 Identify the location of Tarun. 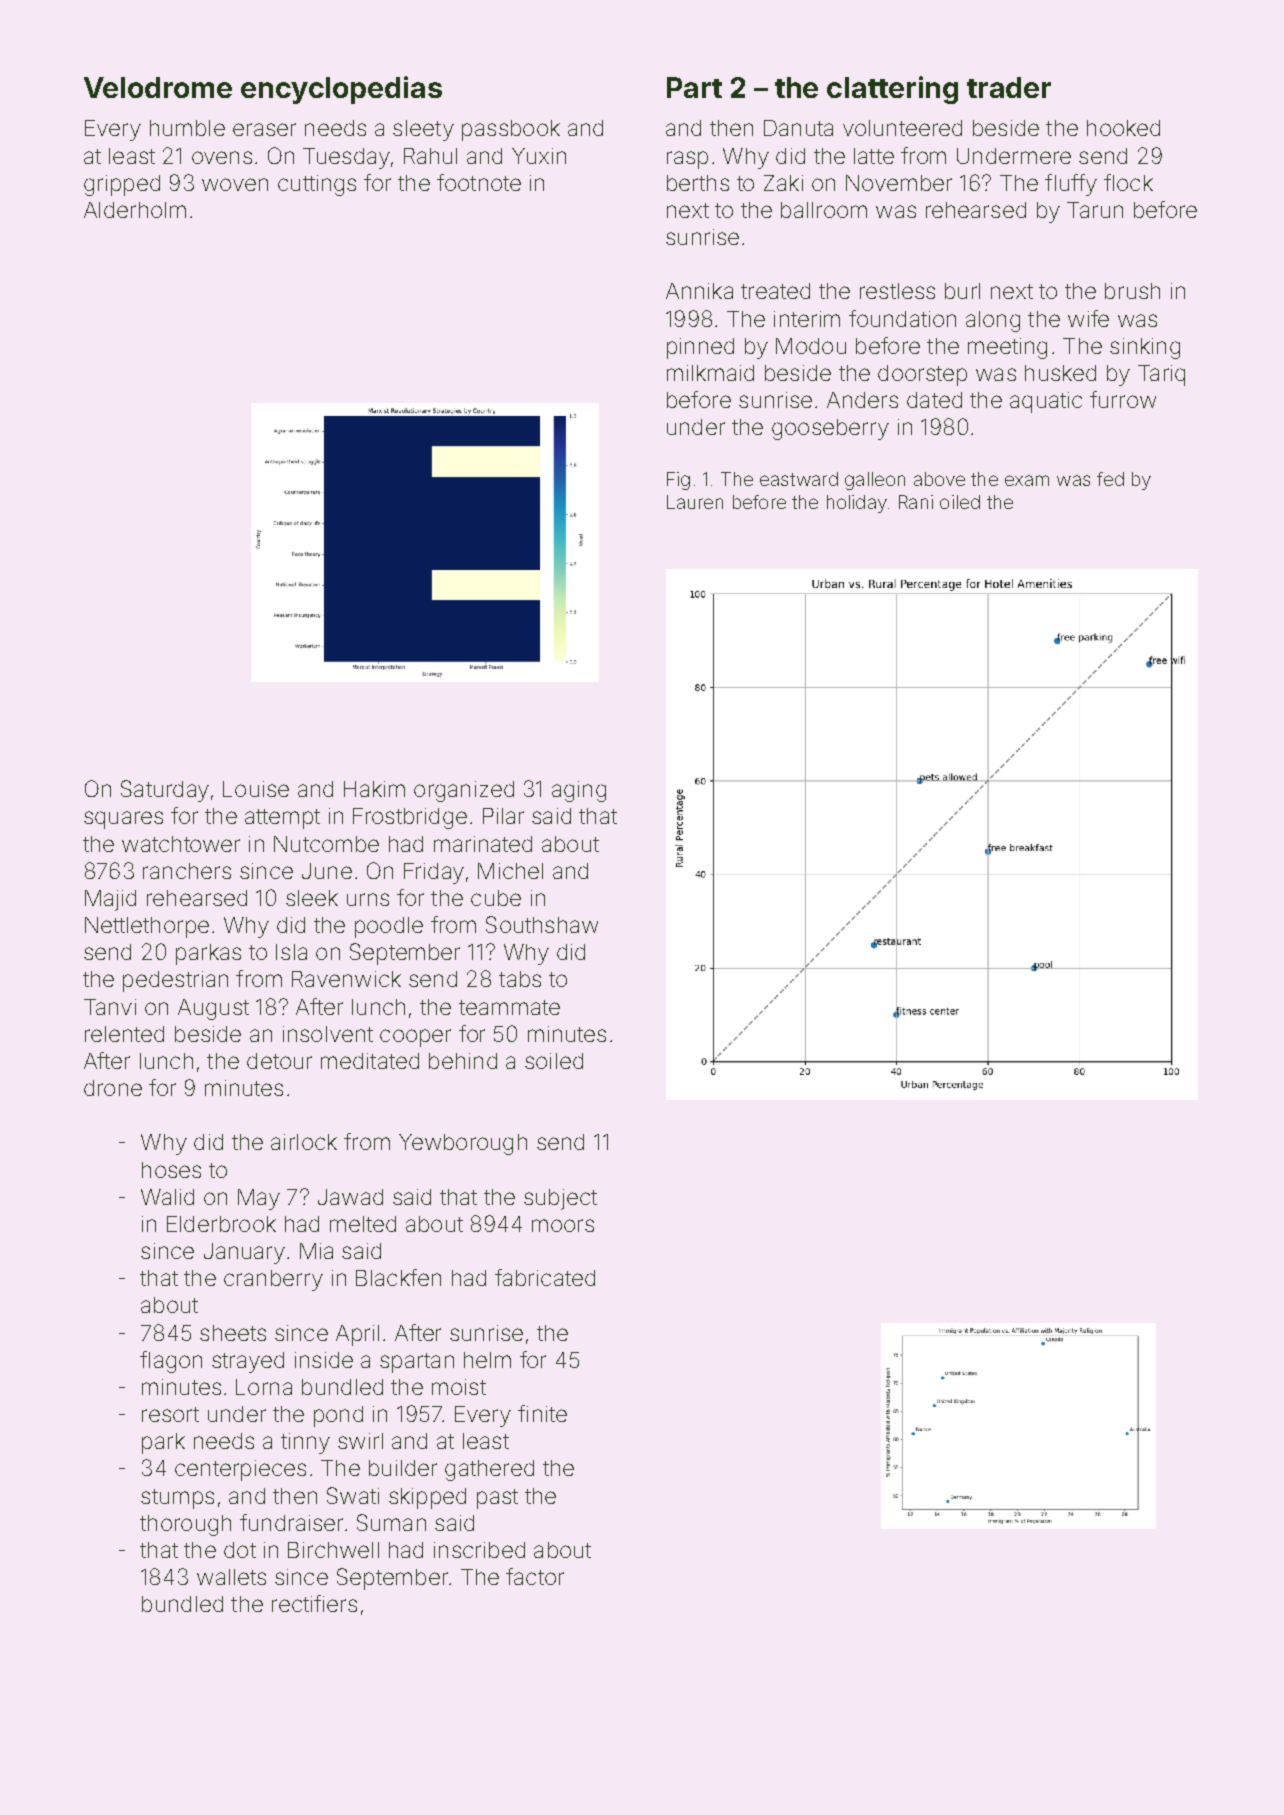
(1095, 210).
